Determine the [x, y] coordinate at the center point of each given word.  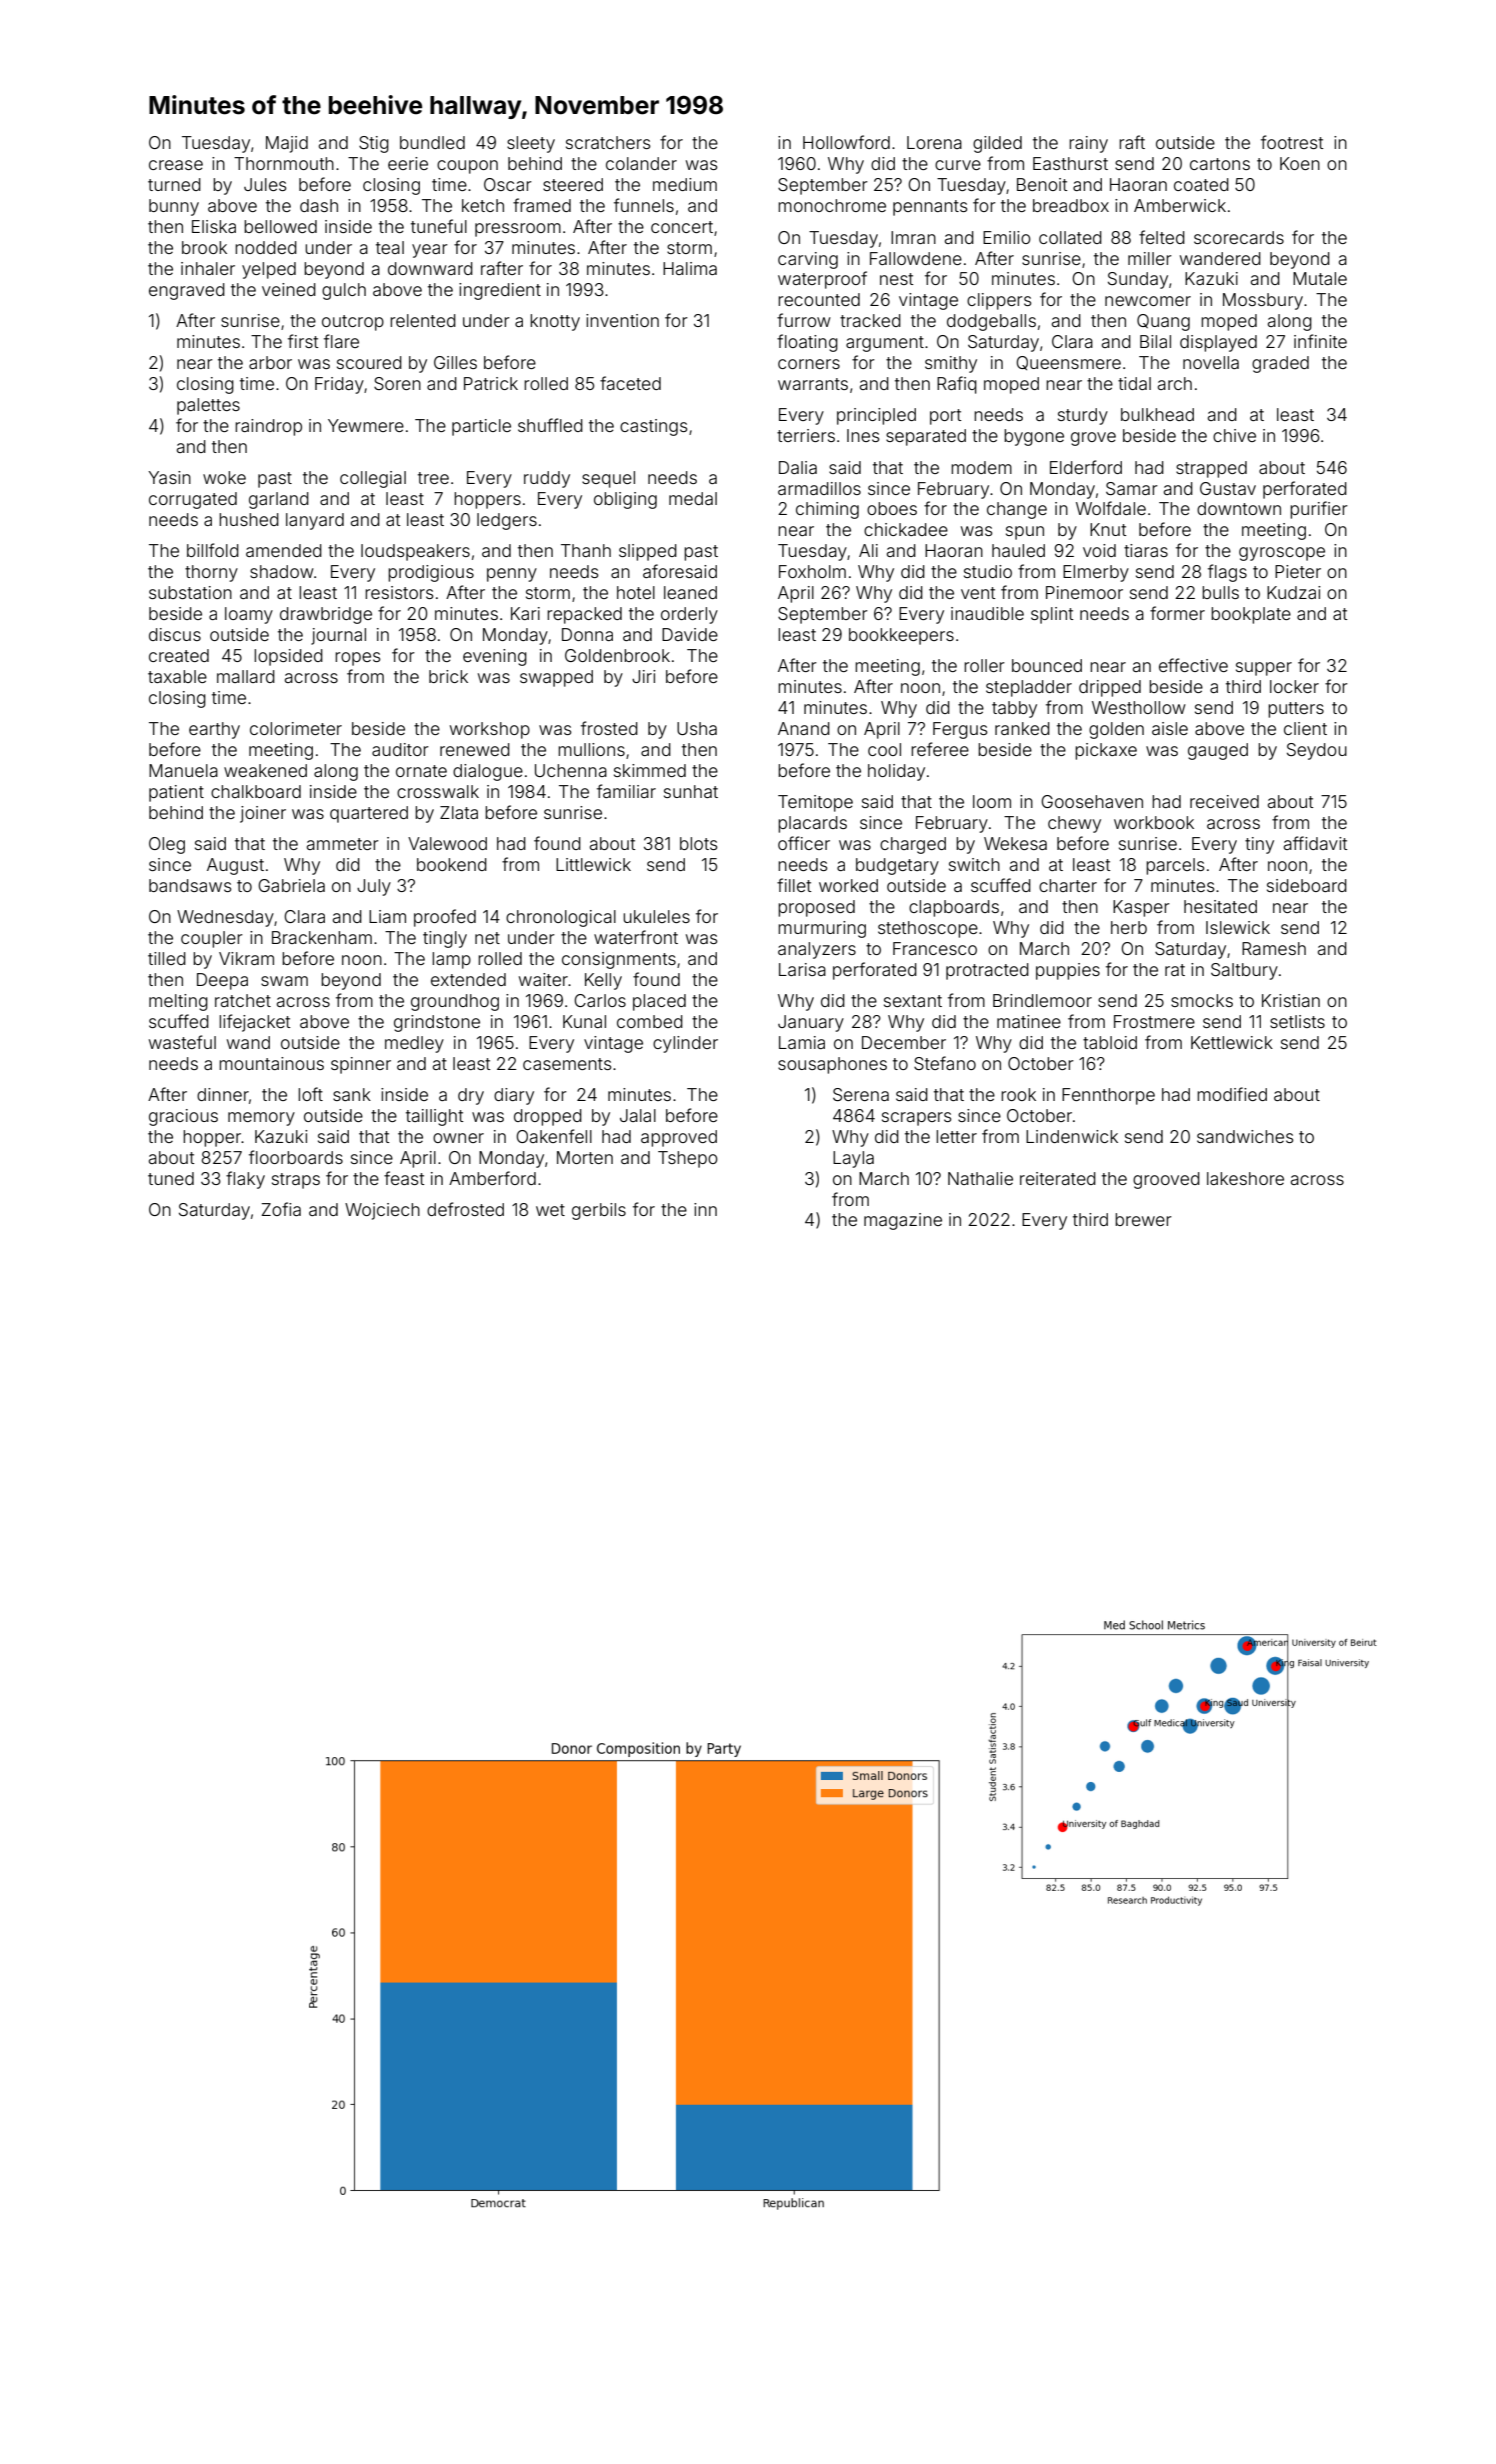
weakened [265, 770]
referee [940, 749]
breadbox [1071, 205]
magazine [903, 1221]
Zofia [281, 1209]
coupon [467, 167]
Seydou [1317, 751]
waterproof [822, 280]
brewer [1143, 1219]
